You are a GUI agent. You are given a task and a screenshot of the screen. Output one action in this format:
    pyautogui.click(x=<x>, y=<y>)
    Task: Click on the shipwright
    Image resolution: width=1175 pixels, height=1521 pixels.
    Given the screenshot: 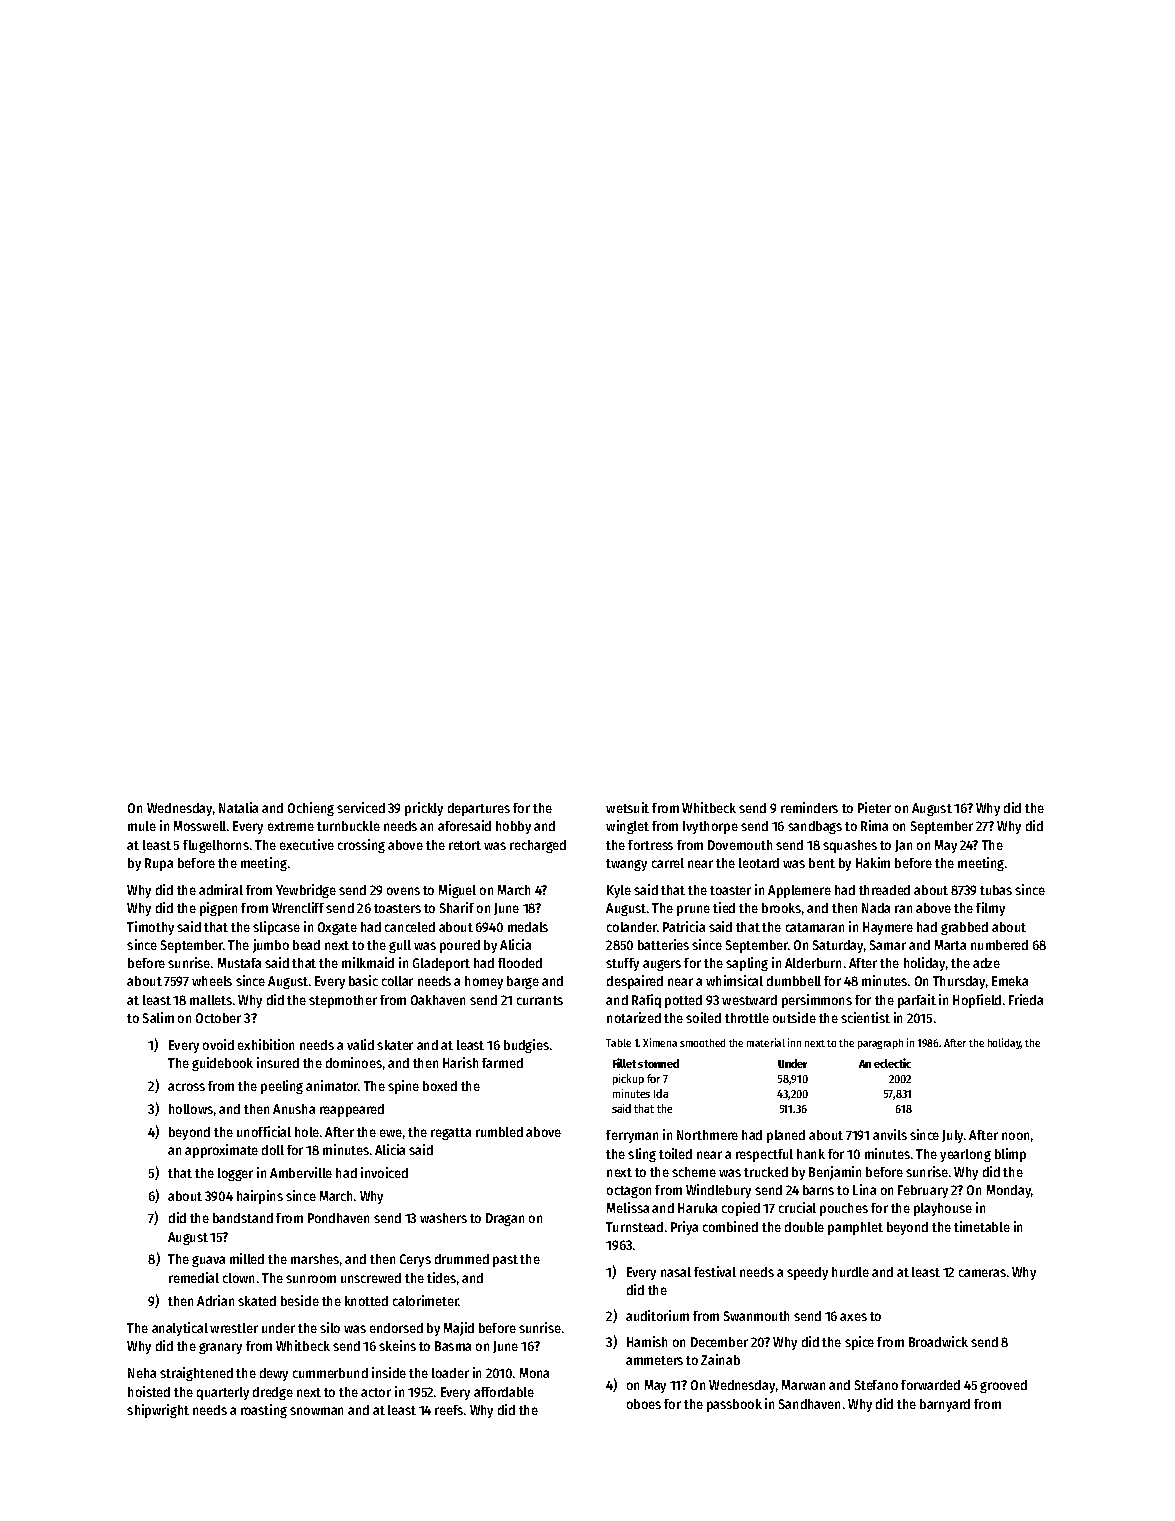 What is the action you would take?
    pyautogui.click(x=158, y=1411)
